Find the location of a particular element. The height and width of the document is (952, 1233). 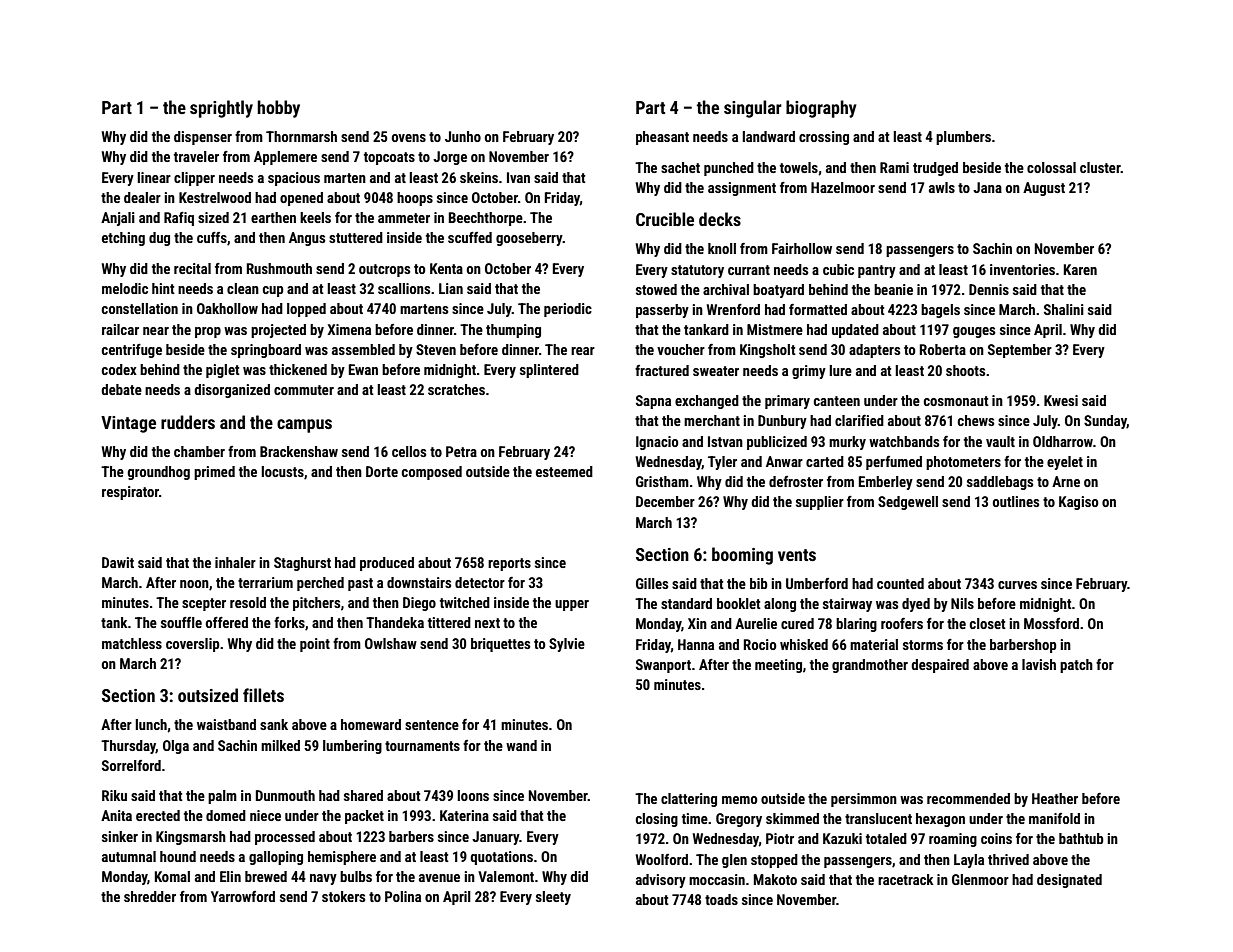

awls is located at coordinates (942, 187).
